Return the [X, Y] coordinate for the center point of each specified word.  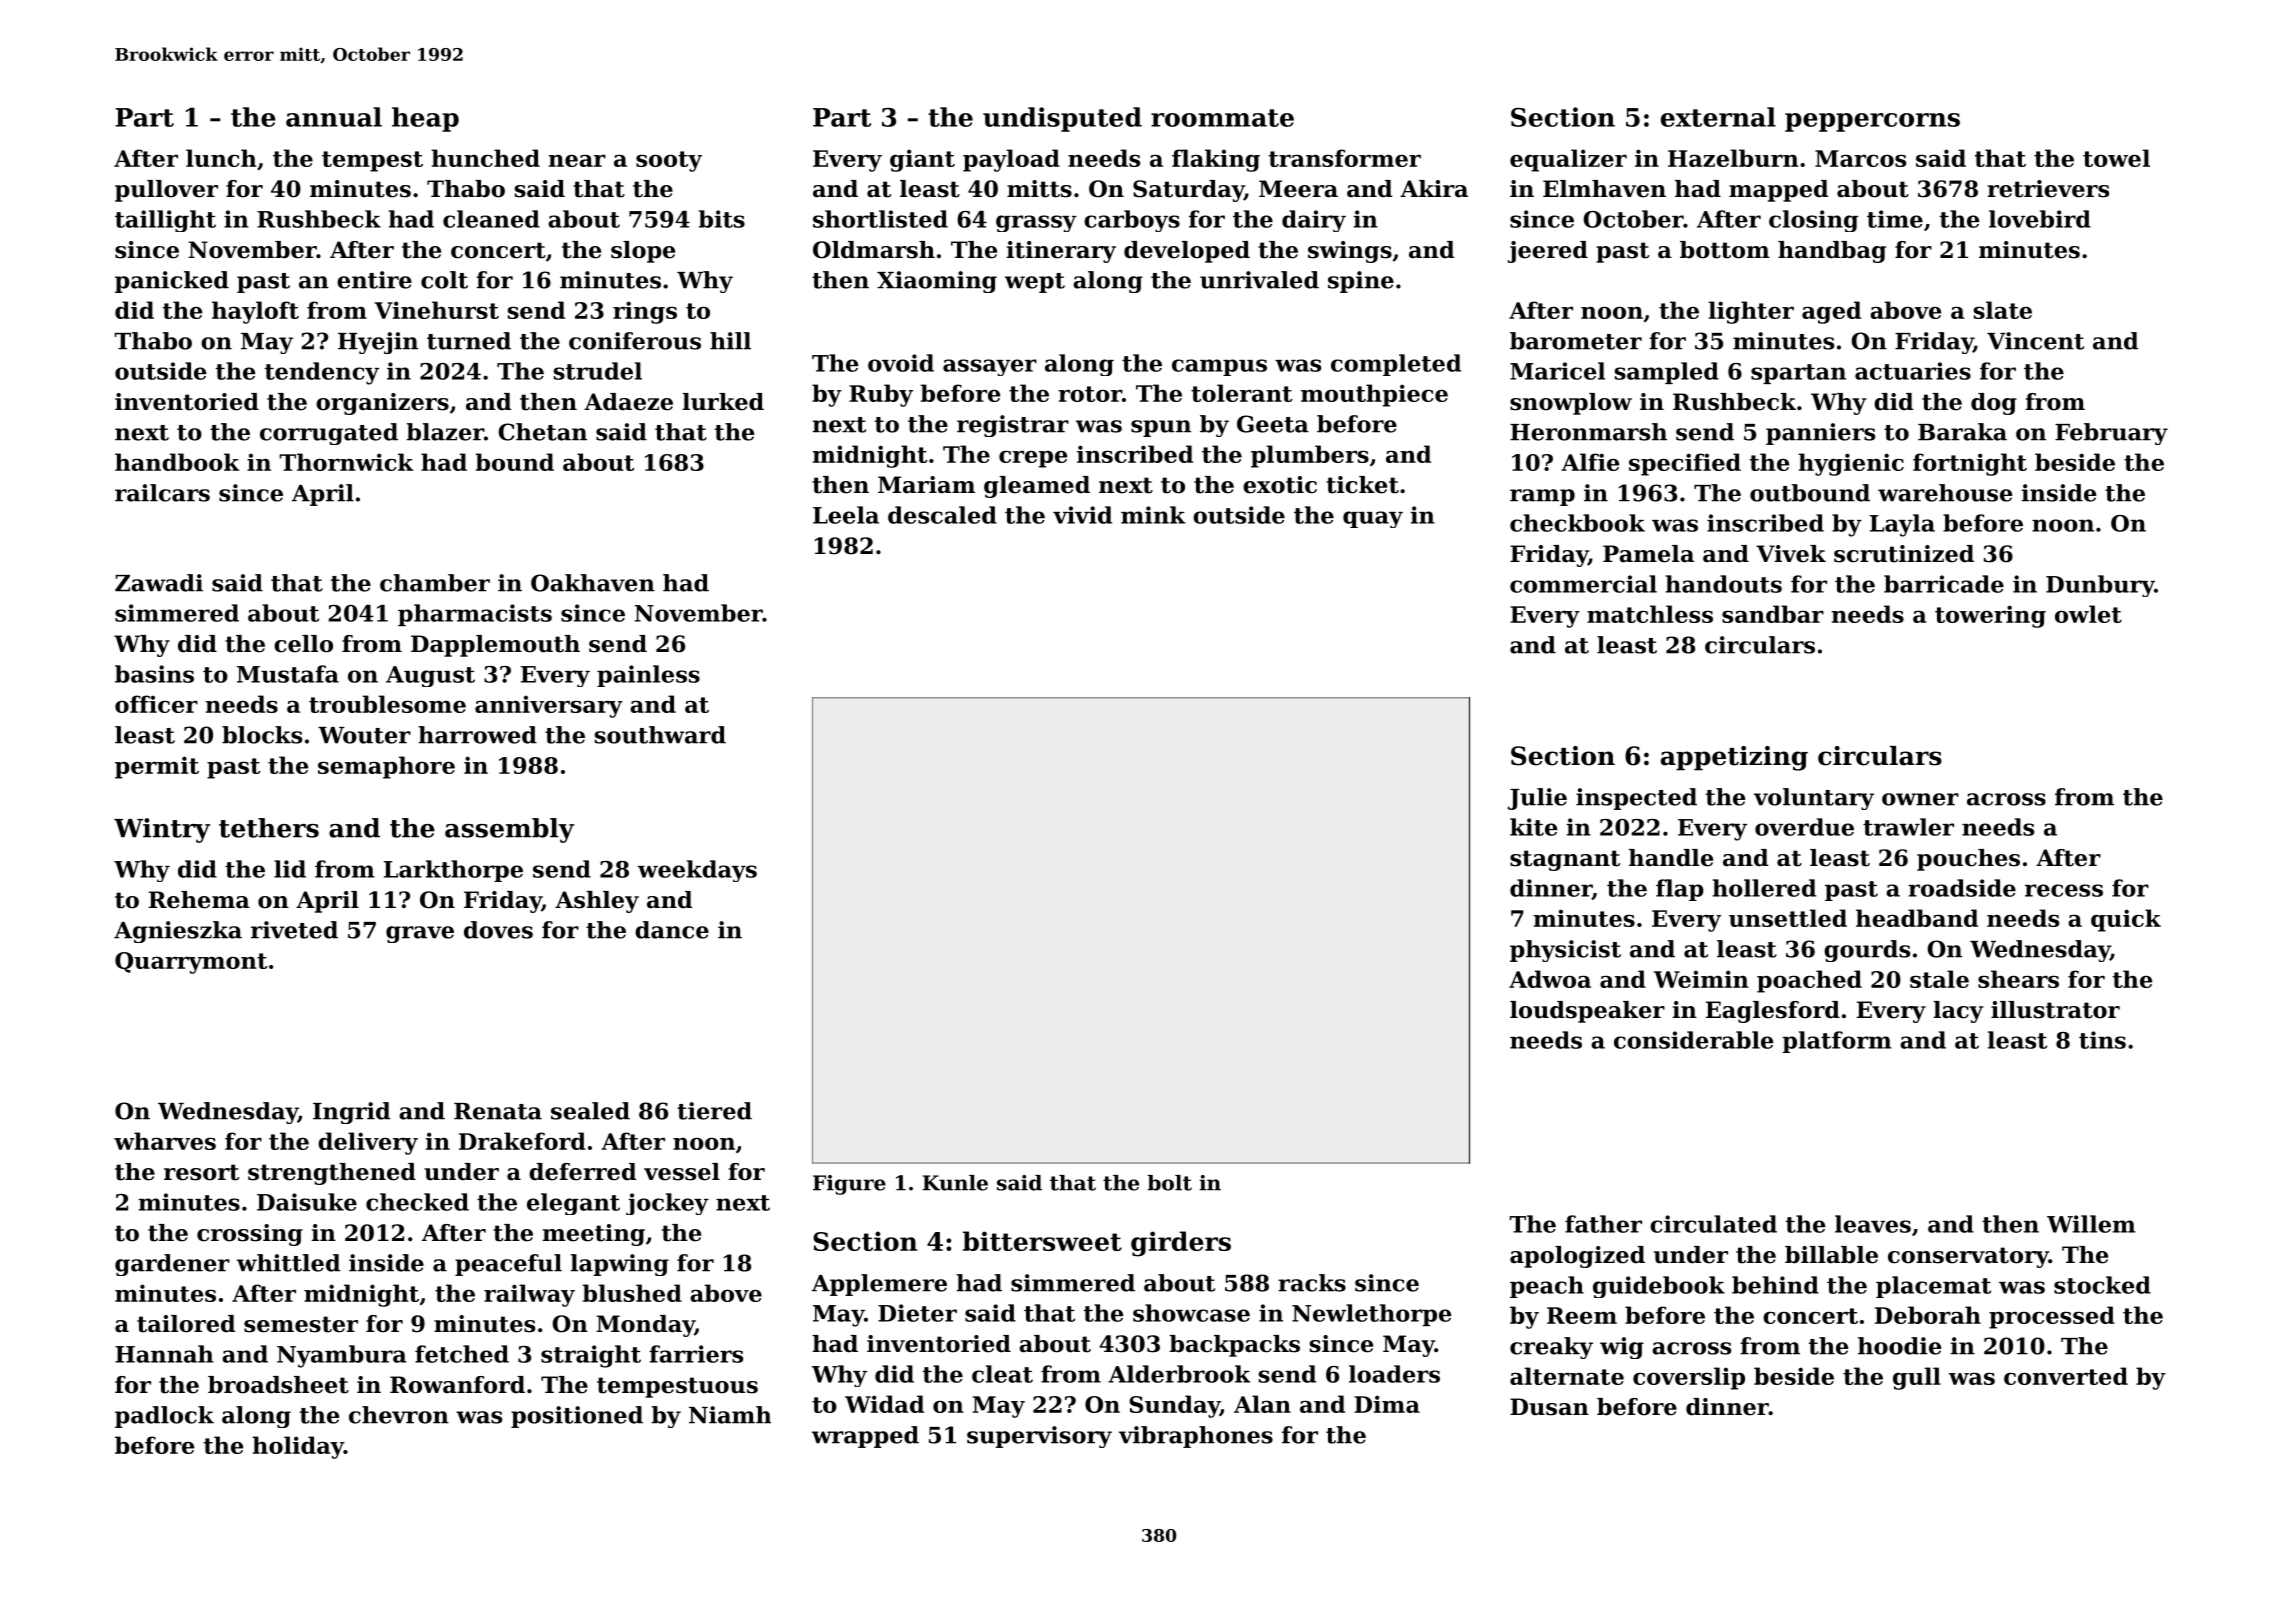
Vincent [2035, 341]
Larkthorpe [453, 871]
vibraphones [1196, 1437]
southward [660, 735]
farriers [696, 1354]
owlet [2088, 614]
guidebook [1659, 1287]
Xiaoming [937, 282]
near [577, 161]
